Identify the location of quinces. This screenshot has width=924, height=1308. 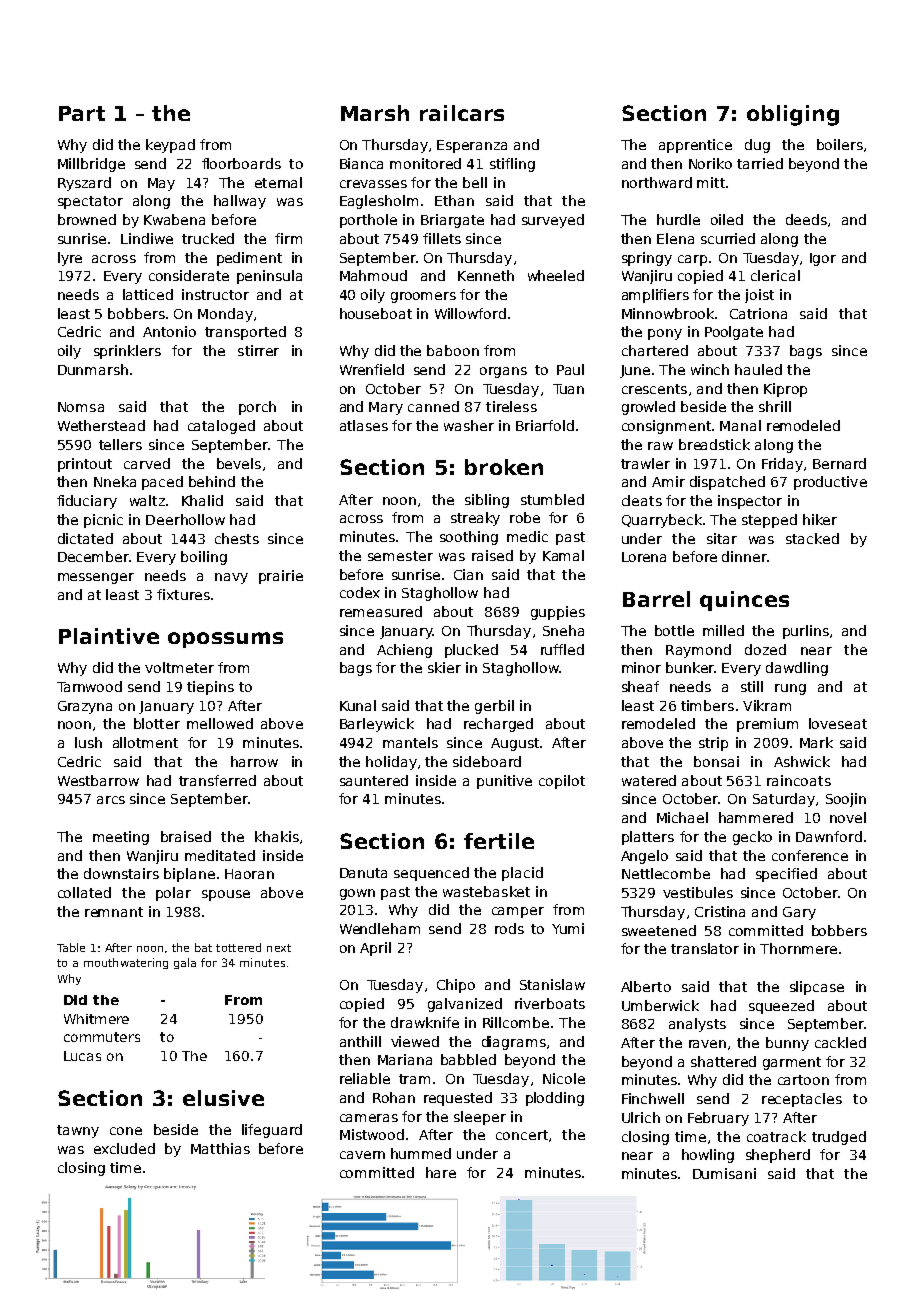
(744, 601).
